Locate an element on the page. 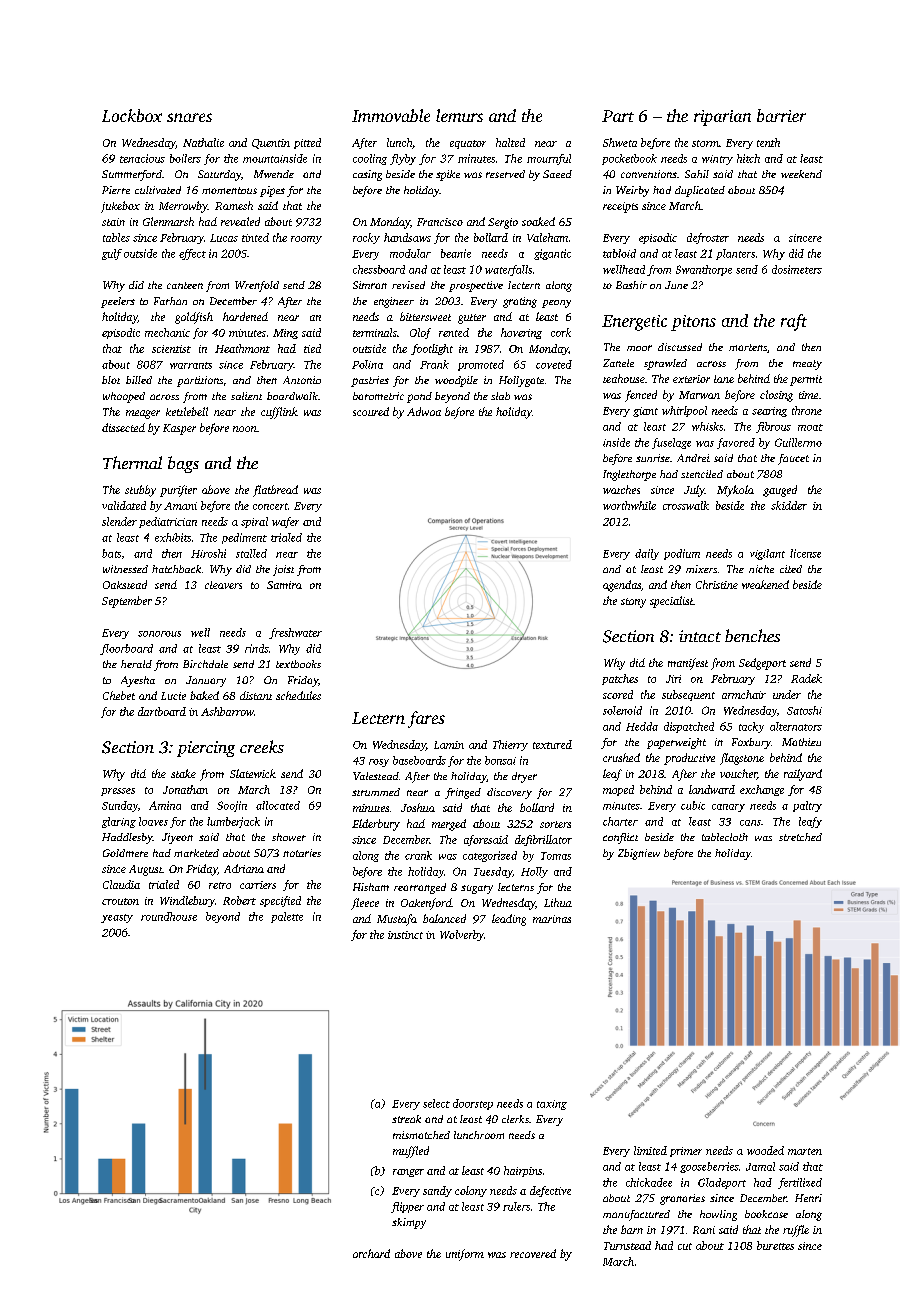 Image resolution: width=924 pixels, height=1308 pixels. Summerford is located at coordinates (132, 175).
